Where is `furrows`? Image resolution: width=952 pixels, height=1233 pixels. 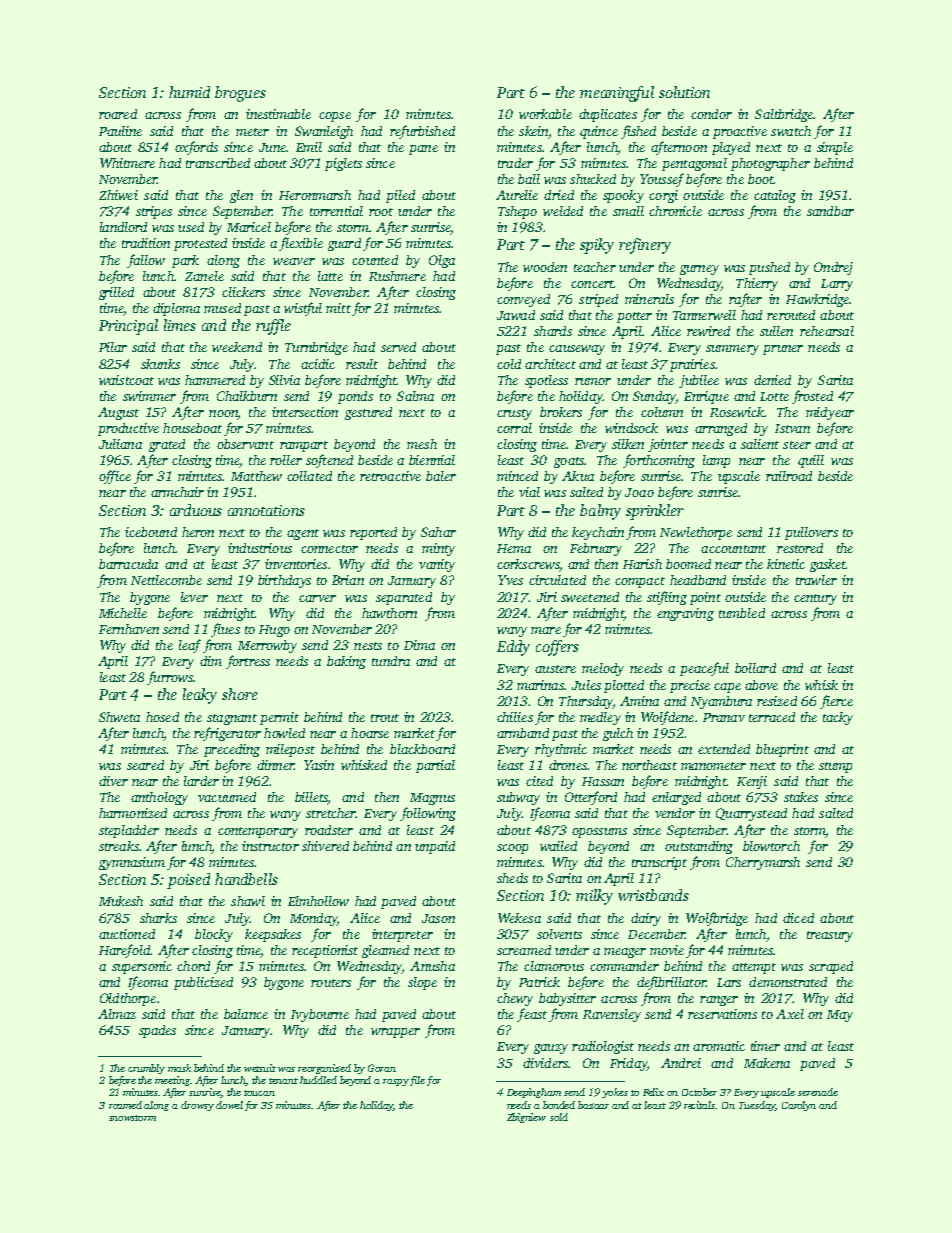
furrows is located at coordinates (170, 678).
